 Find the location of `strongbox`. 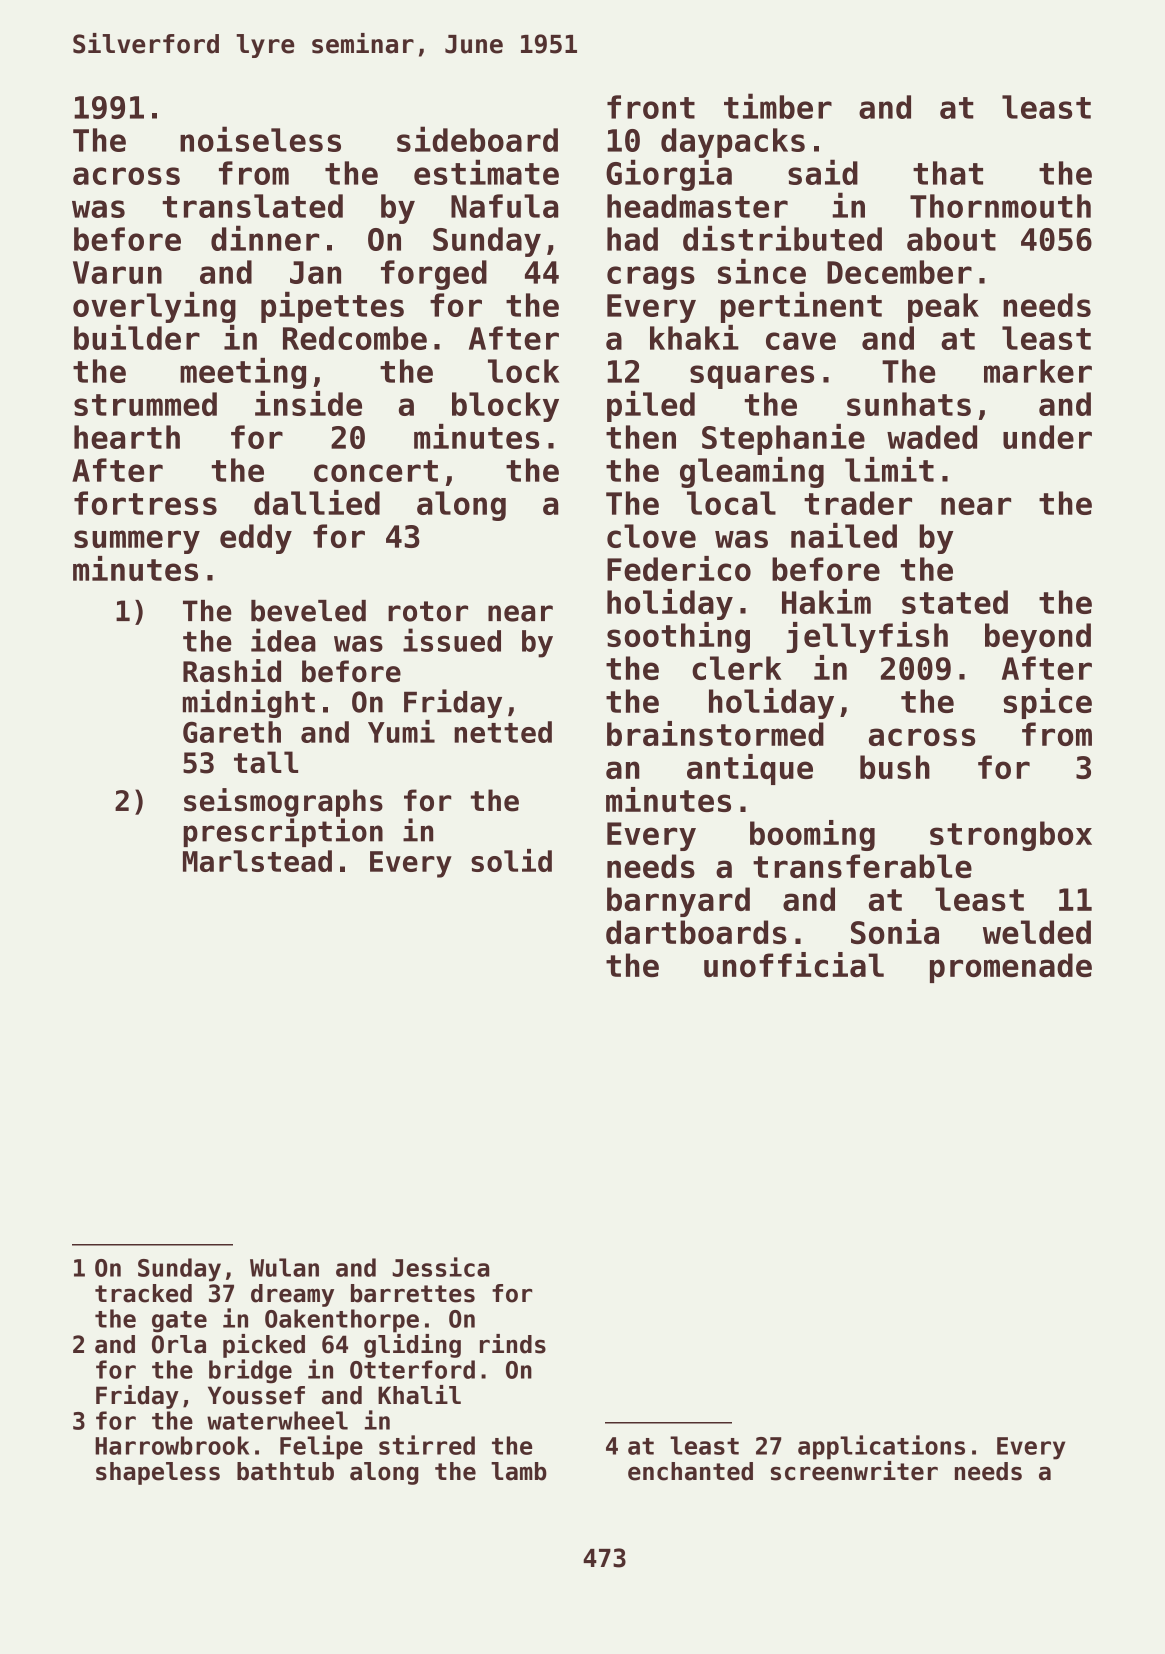

strongbox is located at coordinates (1011, 836).
